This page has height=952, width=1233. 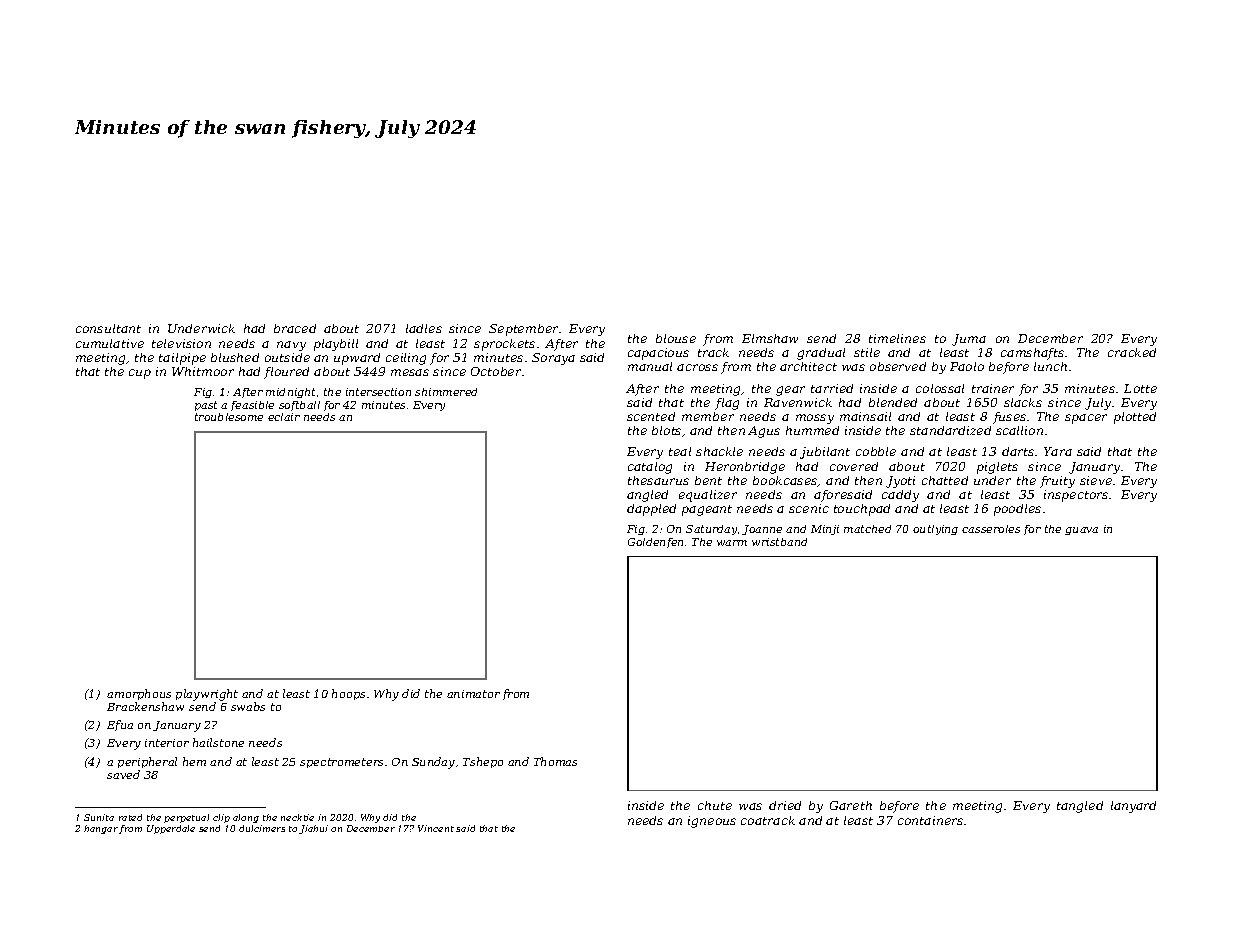 What do you see at coordinates (658, 480) in the page?
I see `thesaurus` at bounding box center [658, 480].
